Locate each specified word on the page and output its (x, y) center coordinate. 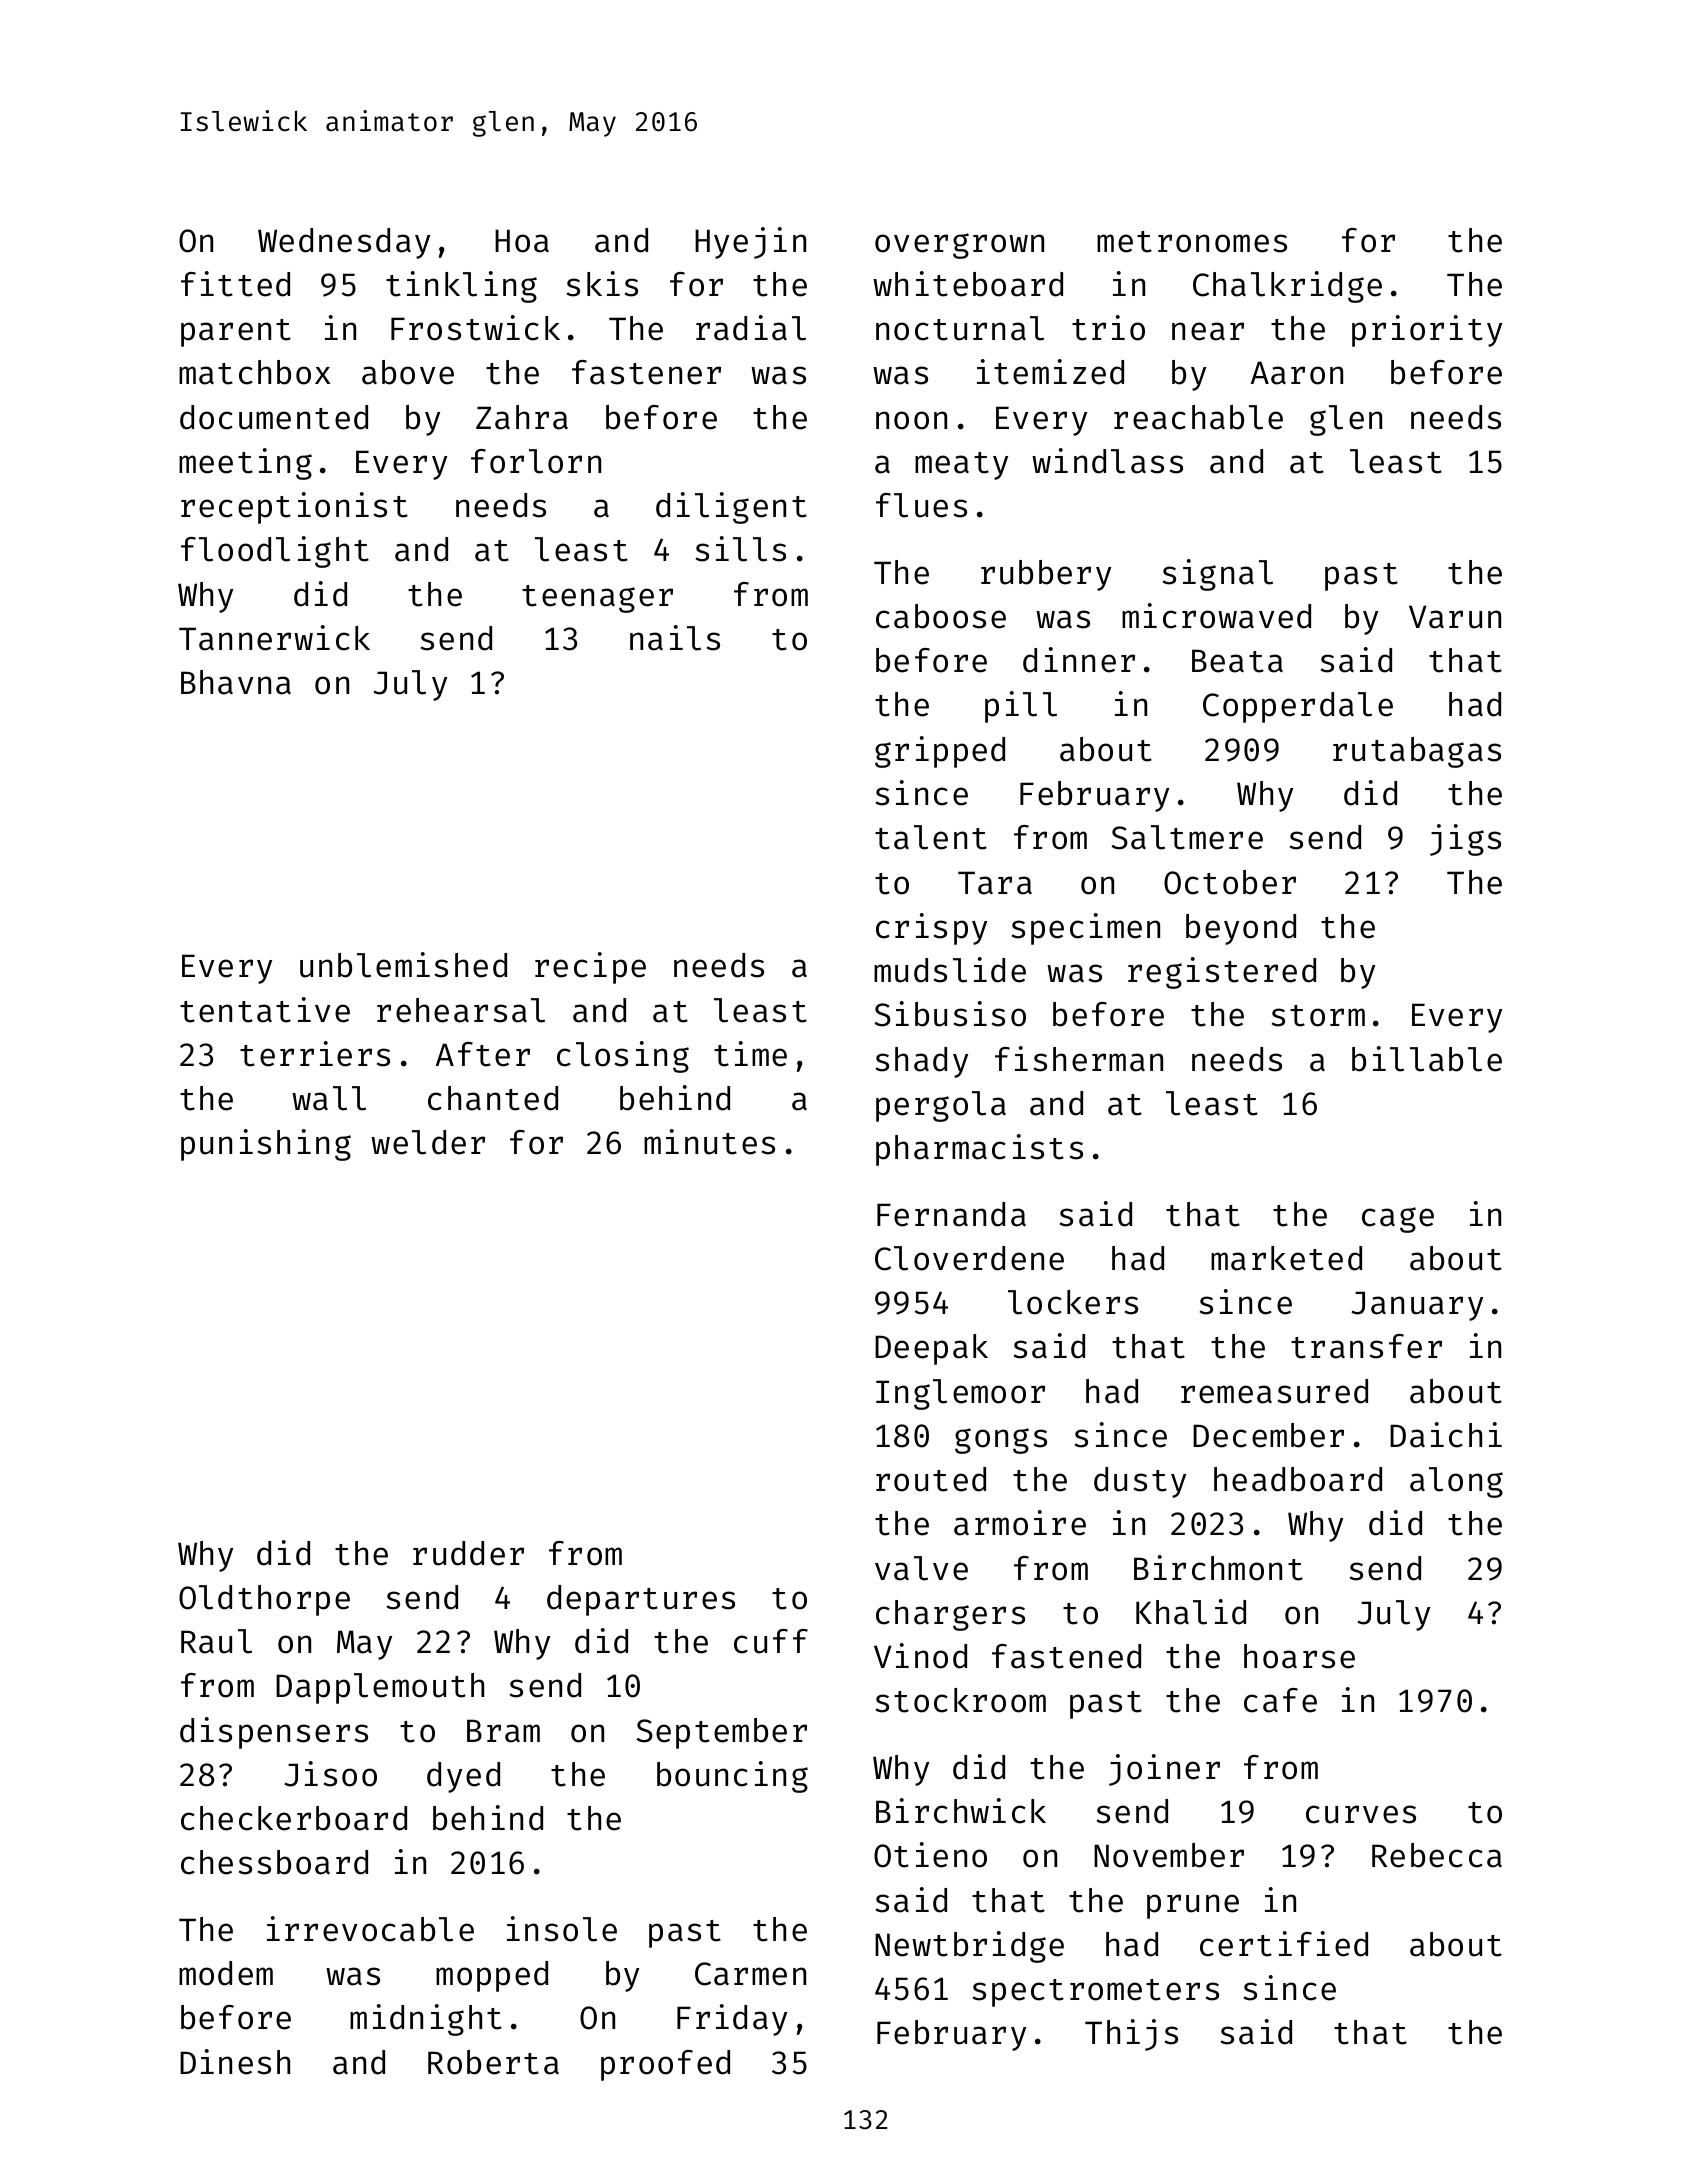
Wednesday (344, 243)
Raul (216, 1641)
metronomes (1192, 242)
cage (1398, 1220)
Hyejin (750, 243)
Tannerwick (274, 638)
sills (741, 549)
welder (428, 1142)
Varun (1455, 617)
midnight (426, 2020)
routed (931, 1479)
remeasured (1274, 1391)
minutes (709, 1142)
